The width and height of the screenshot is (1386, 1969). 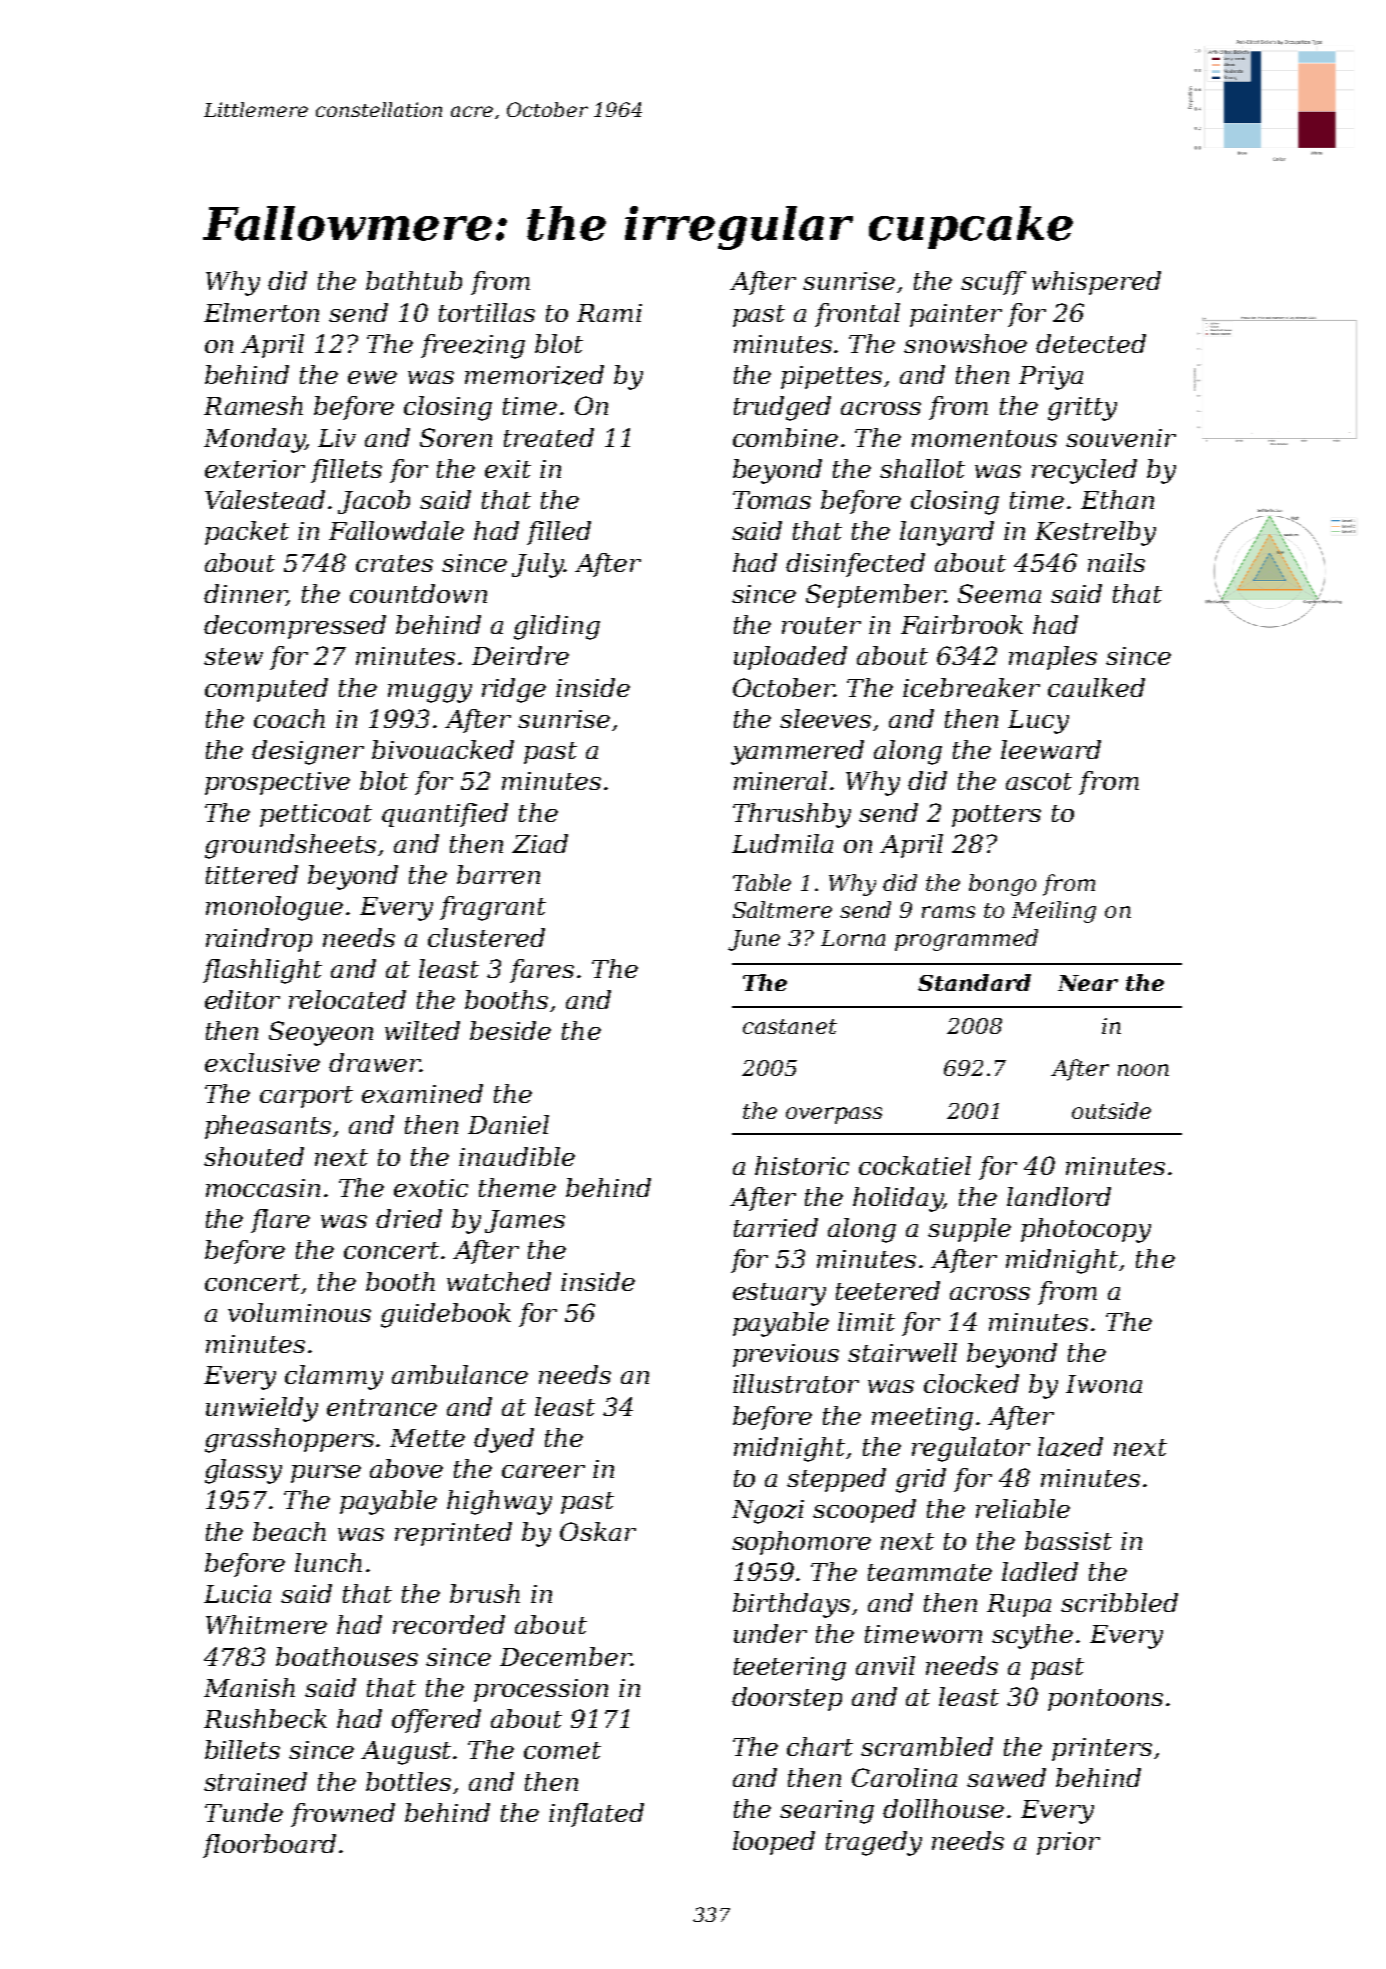 What do you see at coordinates (290, 846) in the screenshot?
I see `groundsheets` at bounding box center [290, 846].
